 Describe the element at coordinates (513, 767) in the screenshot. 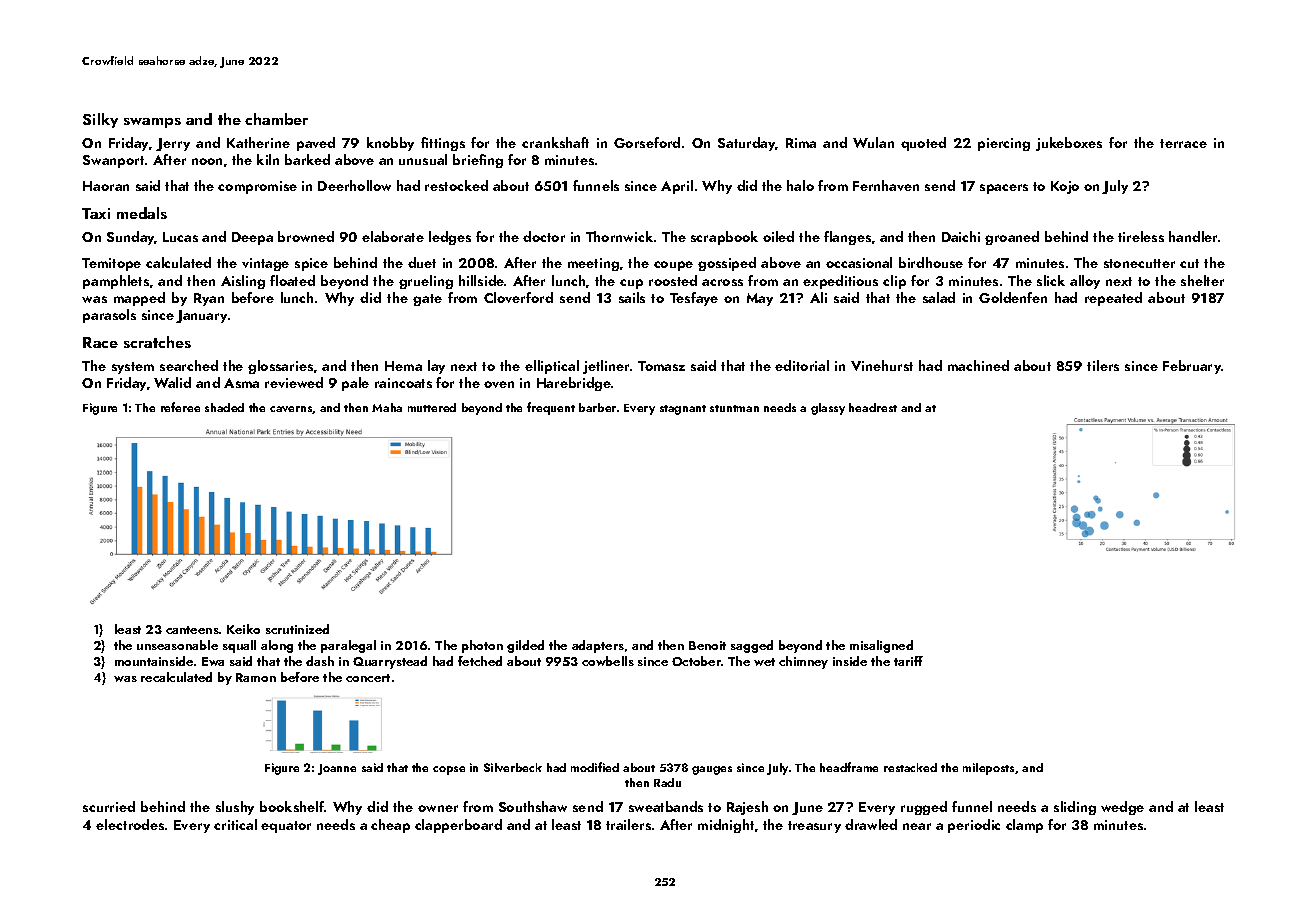

I see `Silverbeck` at that location.
